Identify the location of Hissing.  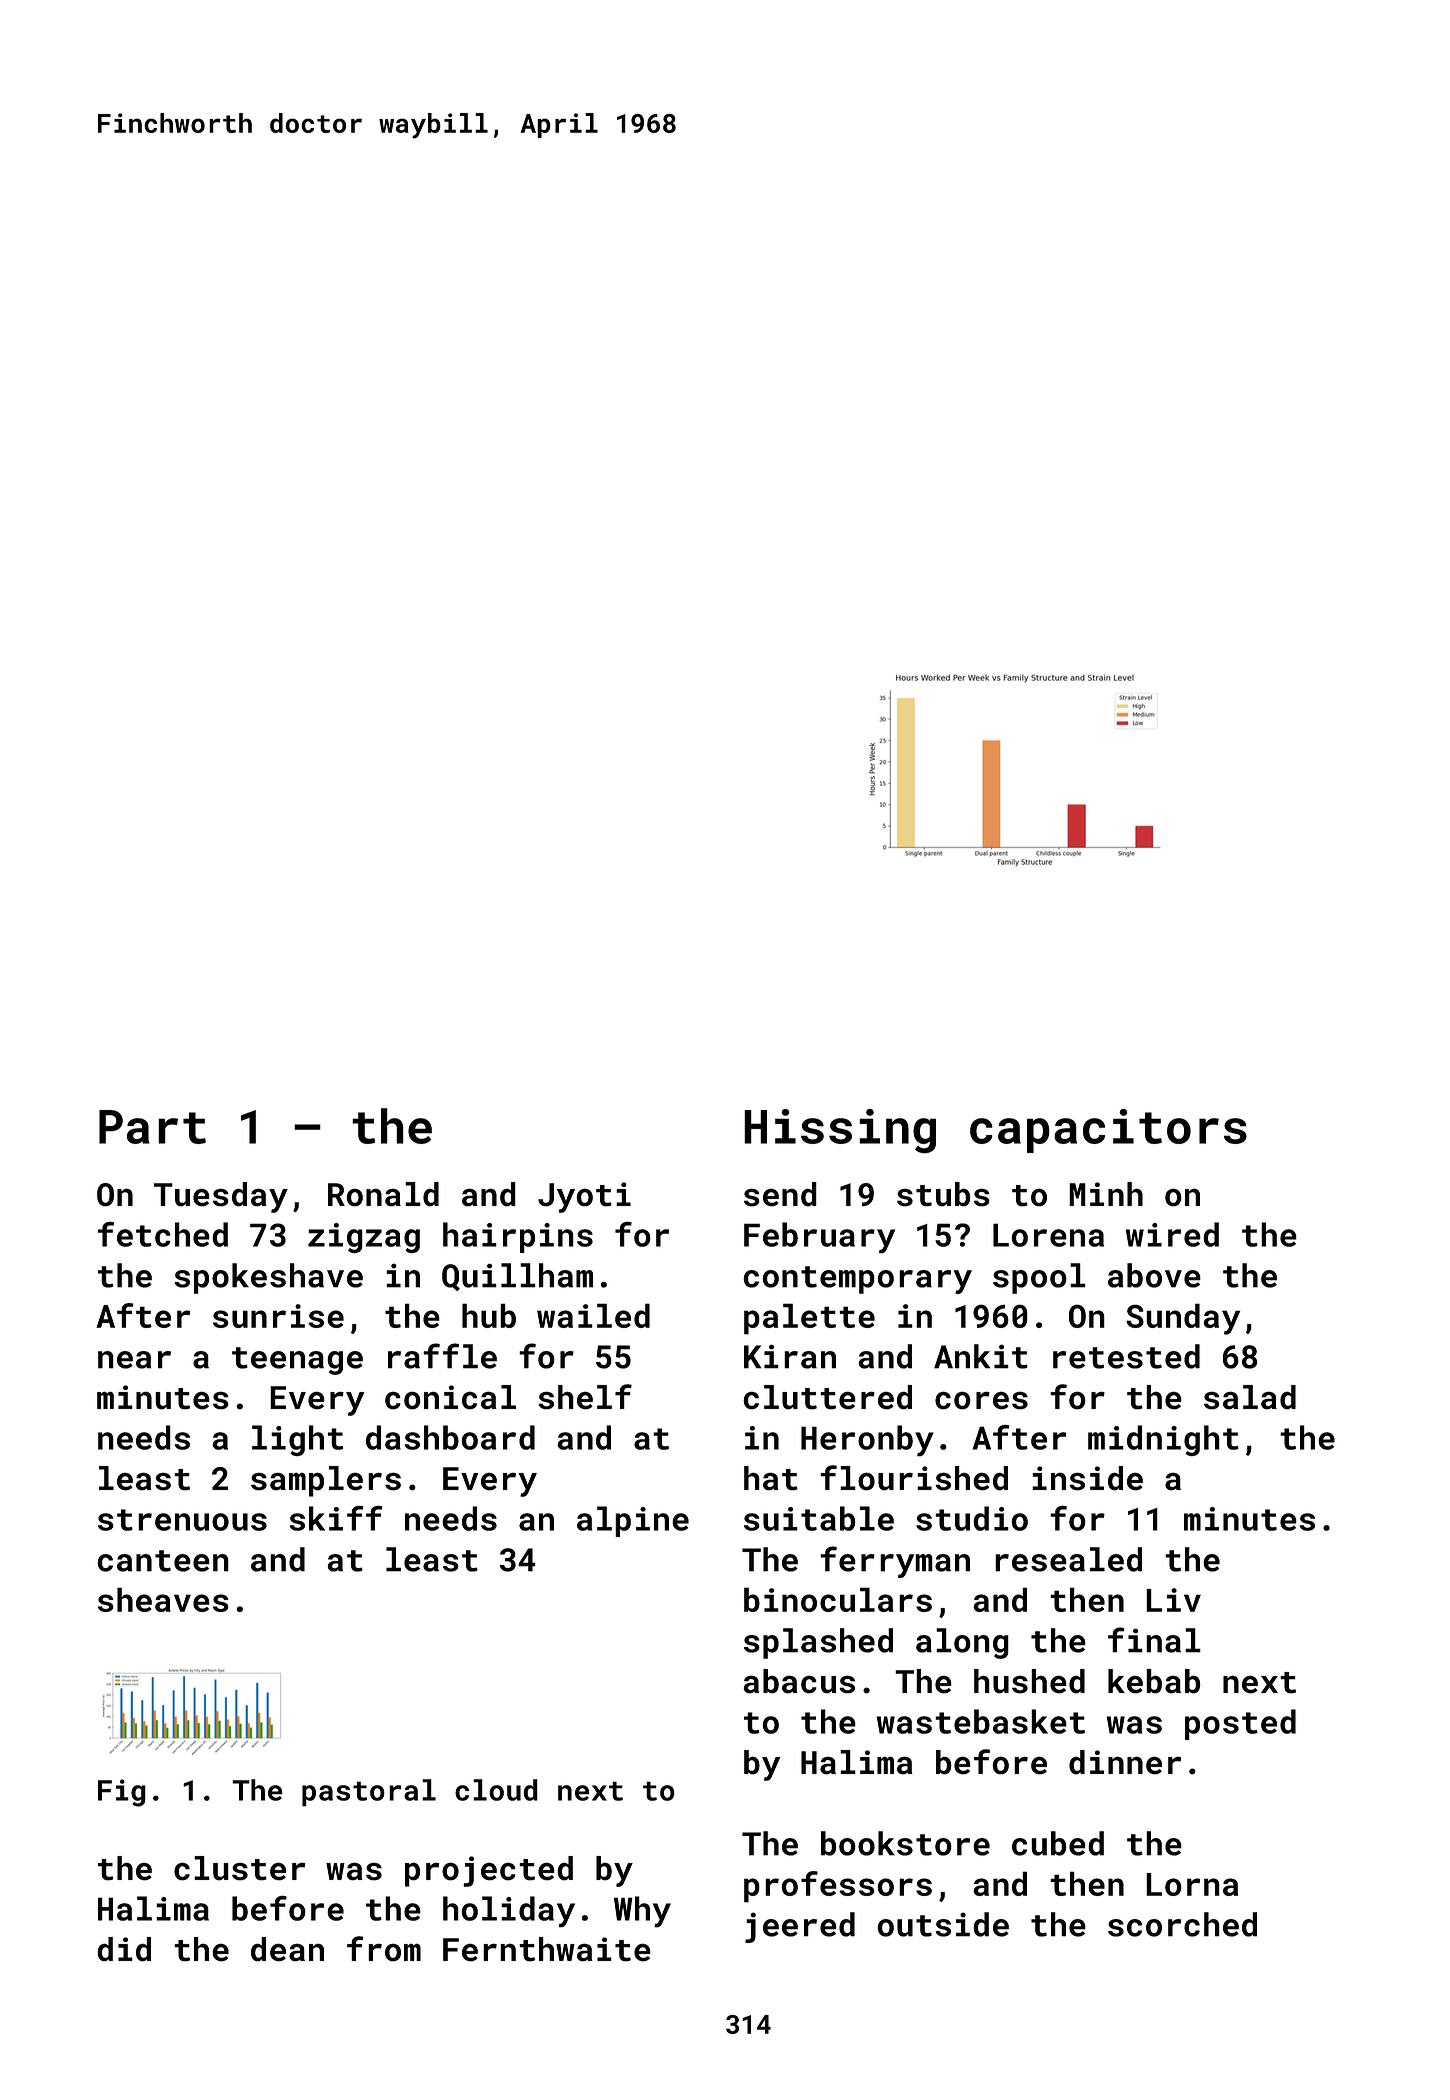
(840, 1131).
